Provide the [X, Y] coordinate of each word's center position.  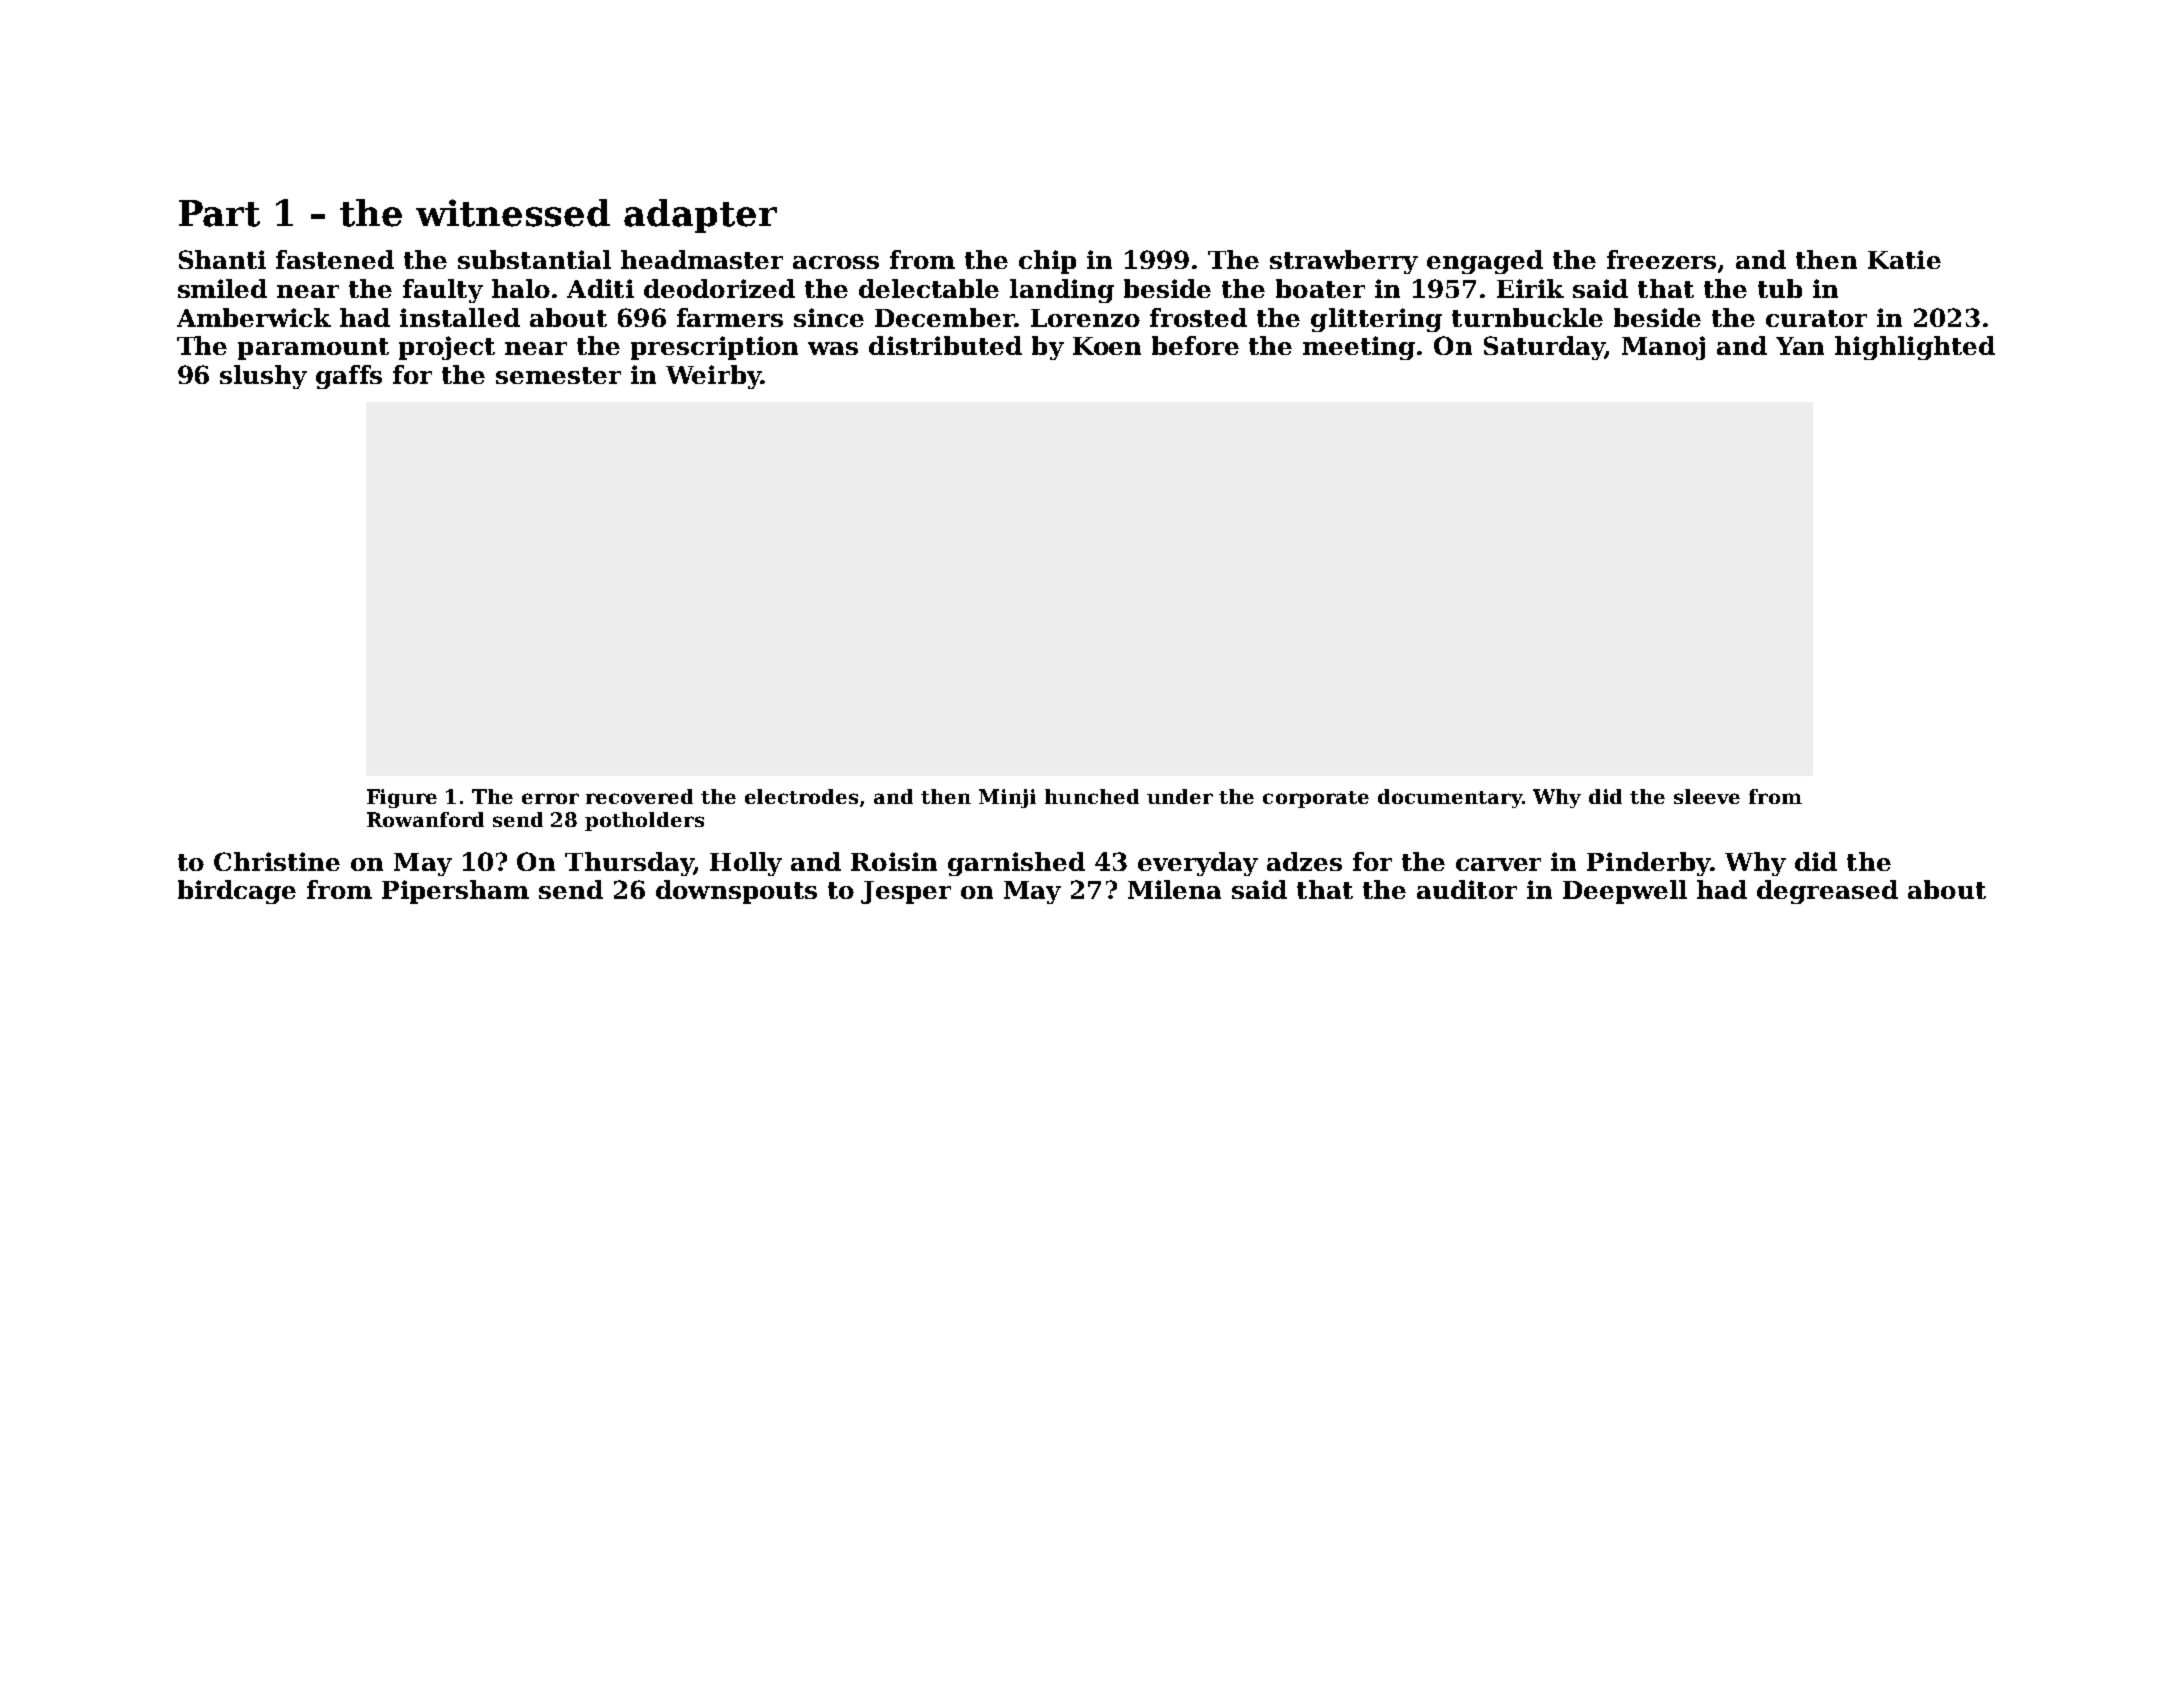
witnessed [513, 213]
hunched [1092, 796]
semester [558, 375]
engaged [1485, 262]
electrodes [801, 796]
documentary [1450, 798]
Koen [1107, 346]
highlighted [1915, 348]
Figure [402, 798]
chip [1047, 262]
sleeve [1707, 796]
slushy [263, 377]
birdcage [237, 892]
